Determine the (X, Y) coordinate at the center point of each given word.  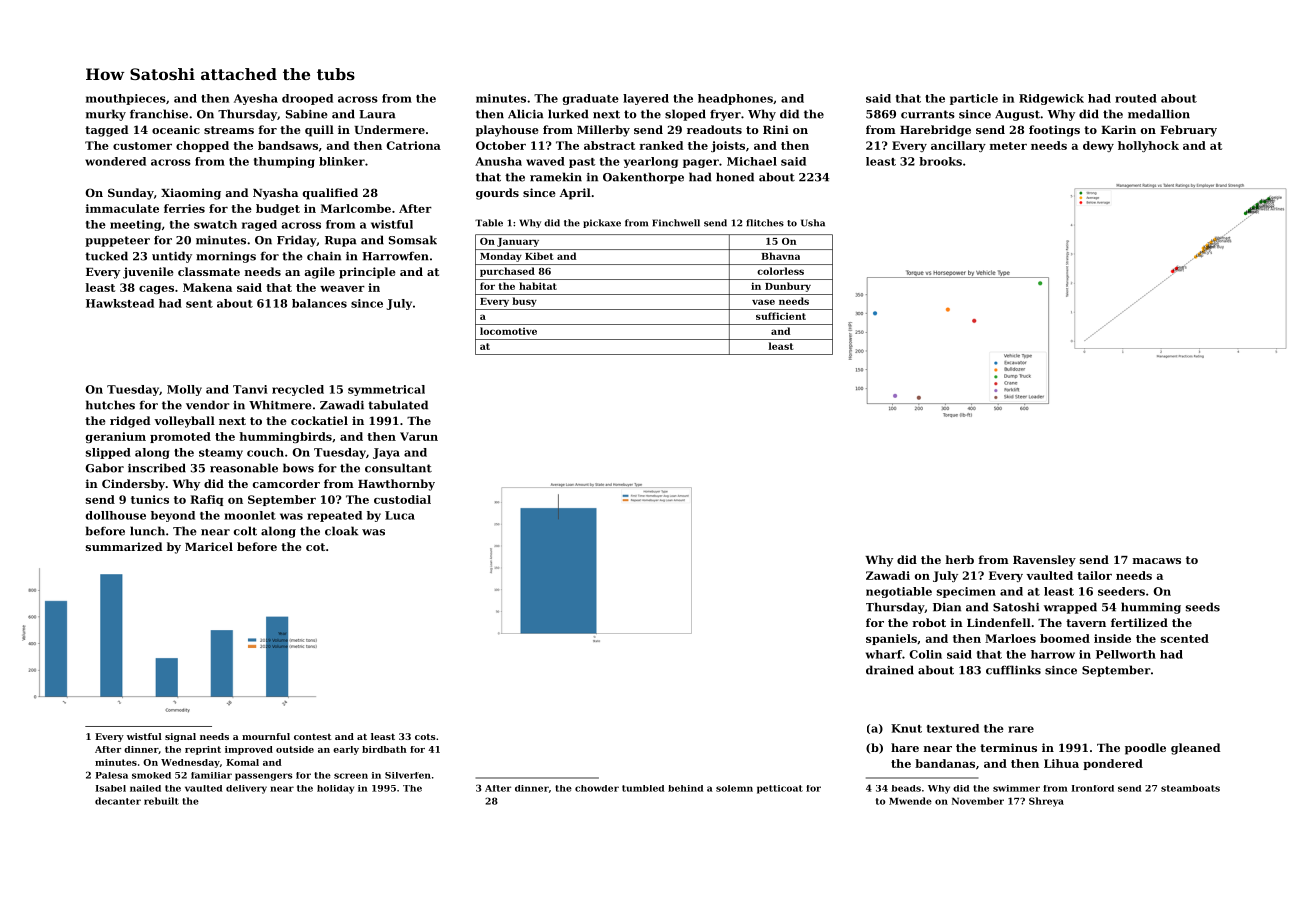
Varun (419, 436)
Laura (377, 114)
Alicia (525, 114)
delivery (246, 789)
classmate (209, 271)
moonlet (250, 515)
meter (1008, 146)
